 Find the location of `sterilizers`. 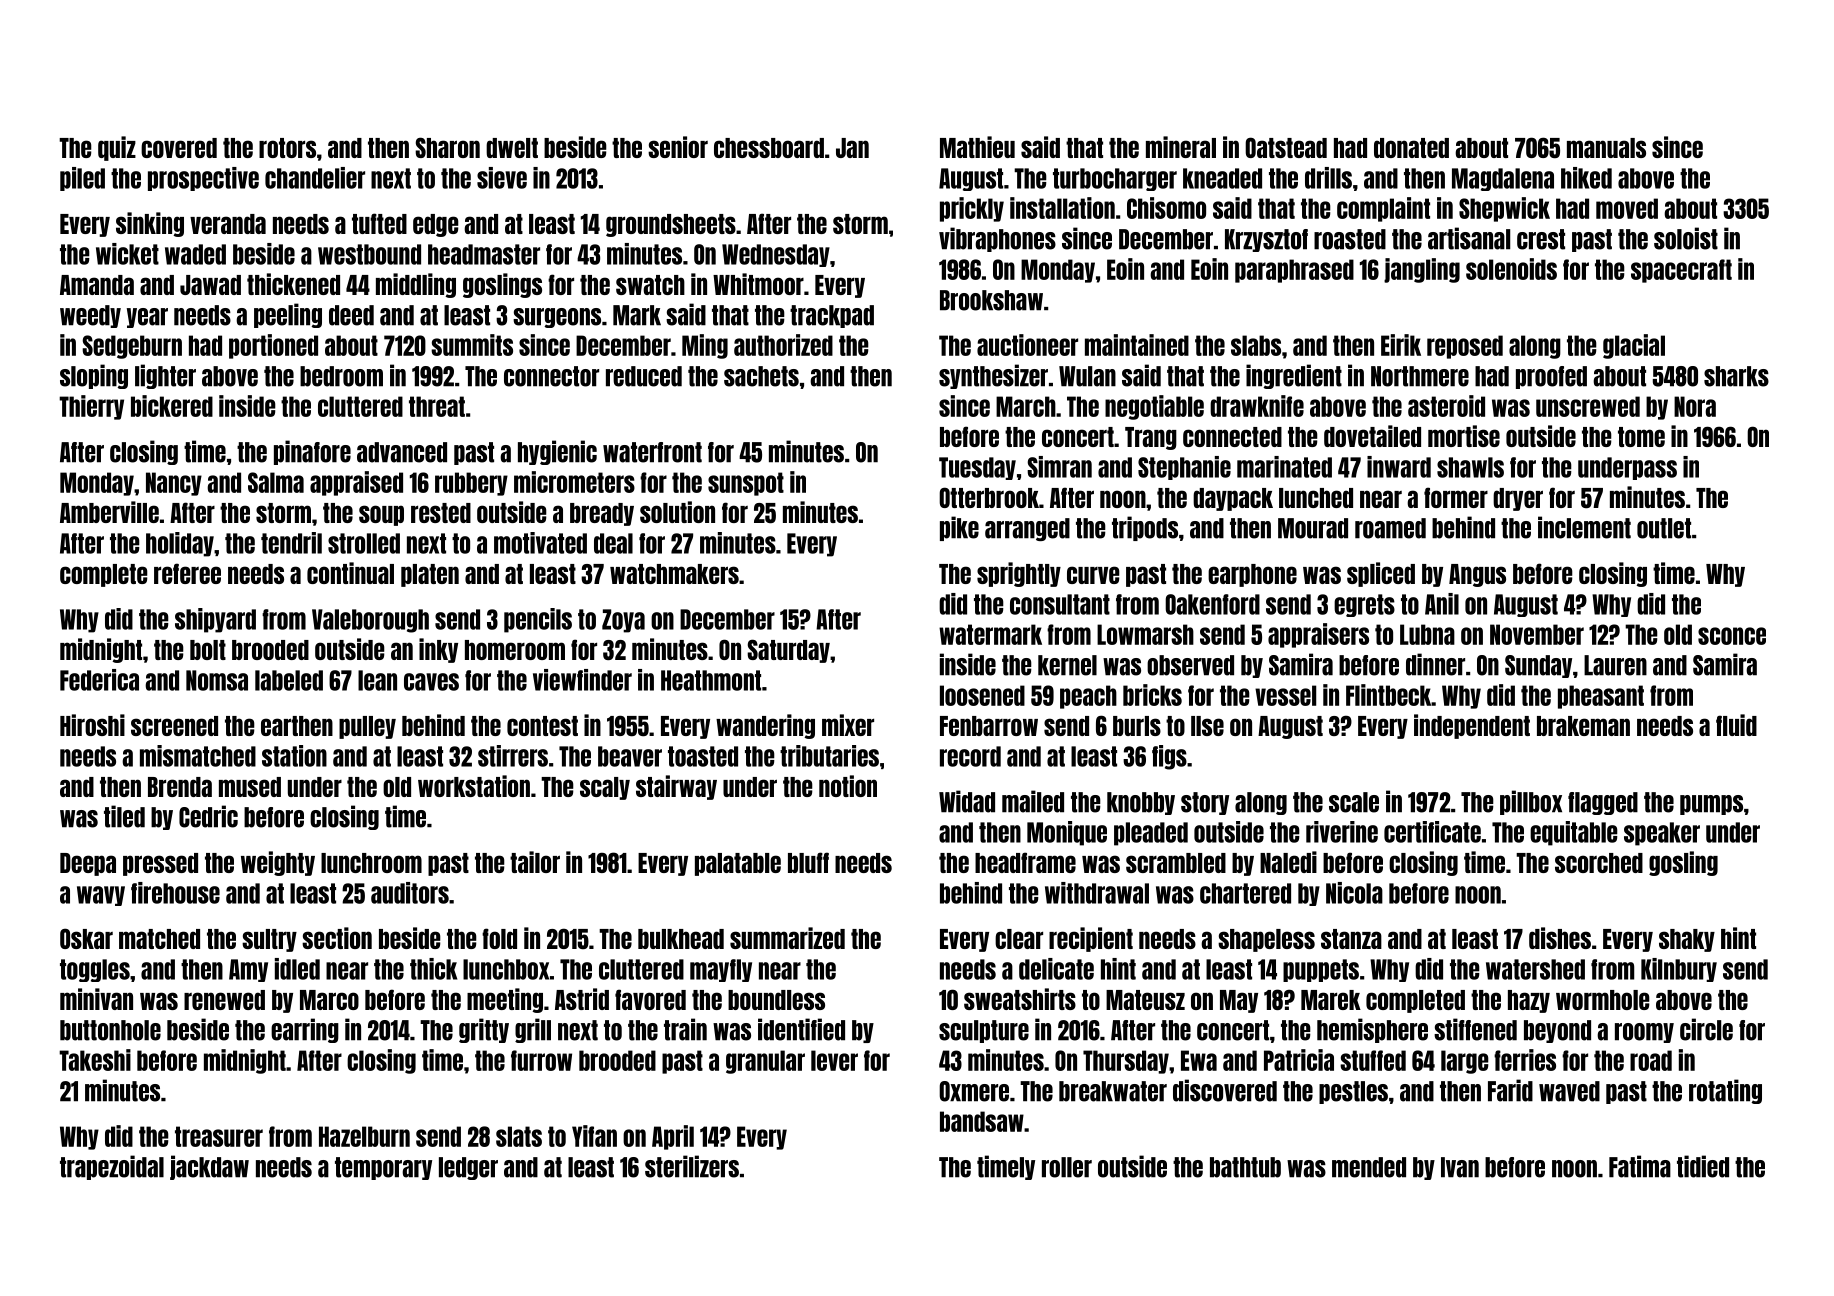

sterilizers is located at coordinates (692, 1166).
